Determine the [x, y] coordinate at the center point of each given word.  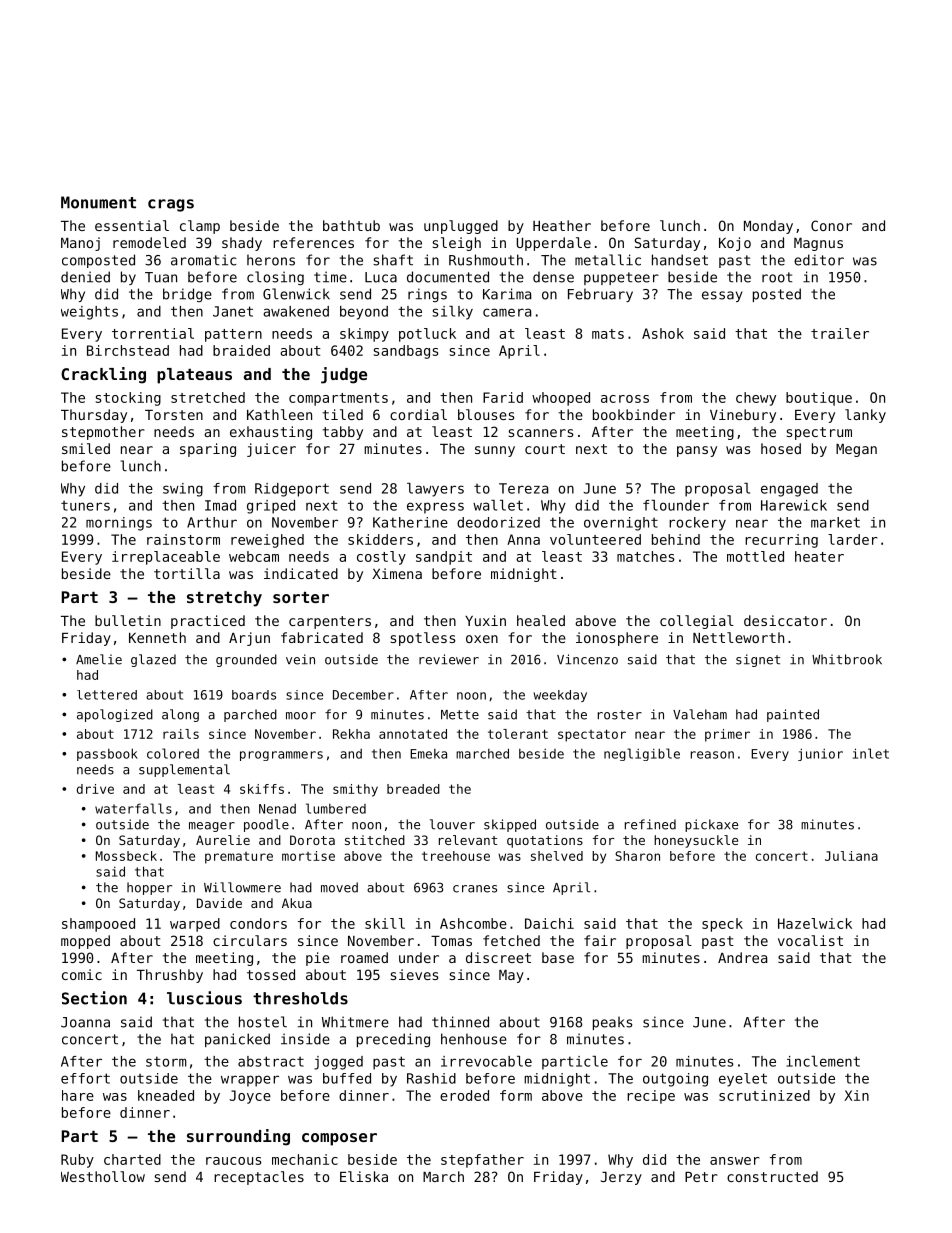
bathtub [351, 225]
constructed [772, 1176]
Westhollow [103, 1176]
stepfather [482, 1161]
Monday [768, 227]
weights [89, 313]
